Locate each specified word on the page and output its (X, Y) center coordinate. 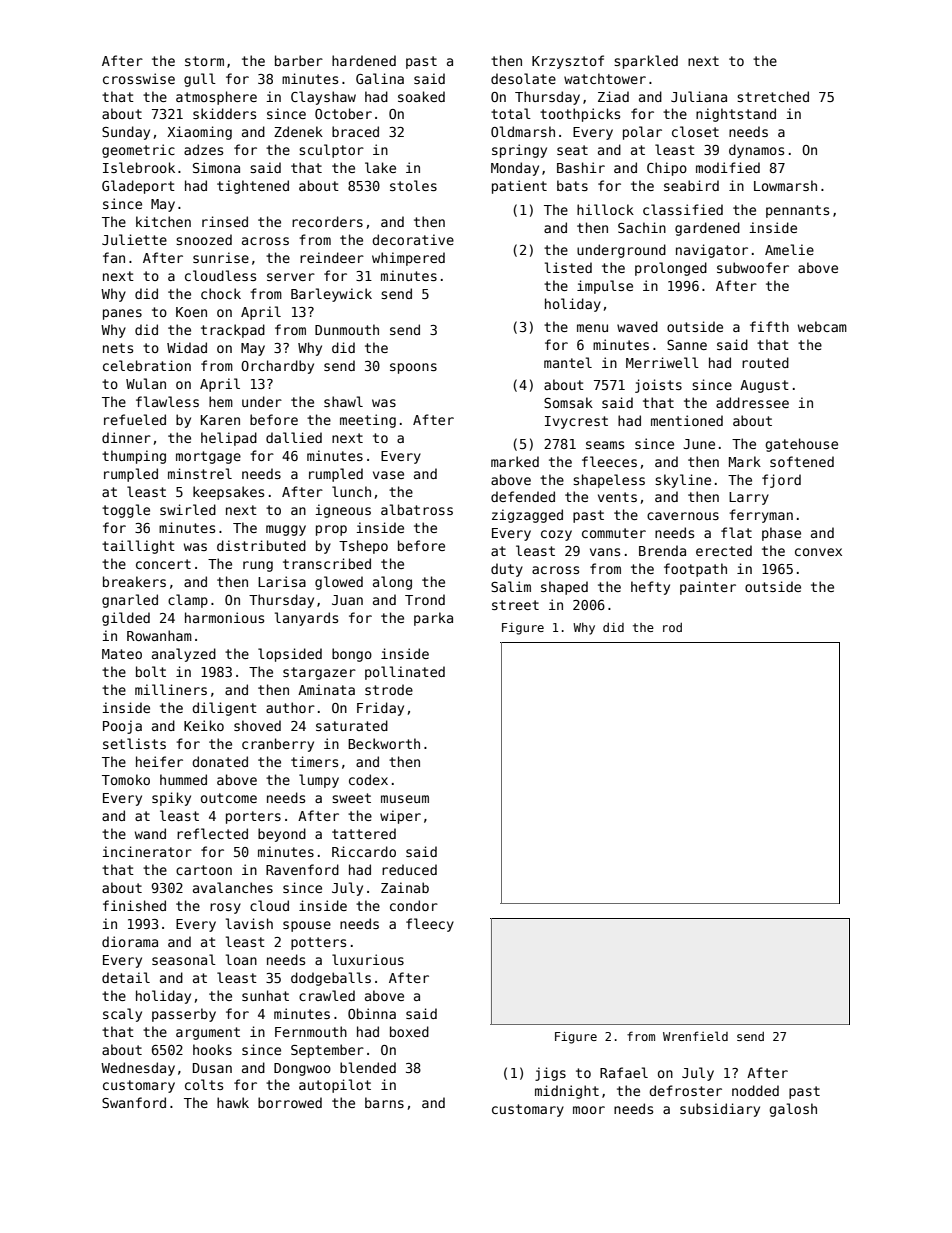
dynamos (756, 151)
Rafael (624, 1072)
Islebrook (139, 167)
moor (589, 1110)
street (515, 605)
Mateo (122, 654)
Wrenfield (695, 1036)
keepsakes (228, 493)
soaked (421, 96)
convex (818, 552)
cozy (556, 535)
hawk (233, 1102)
